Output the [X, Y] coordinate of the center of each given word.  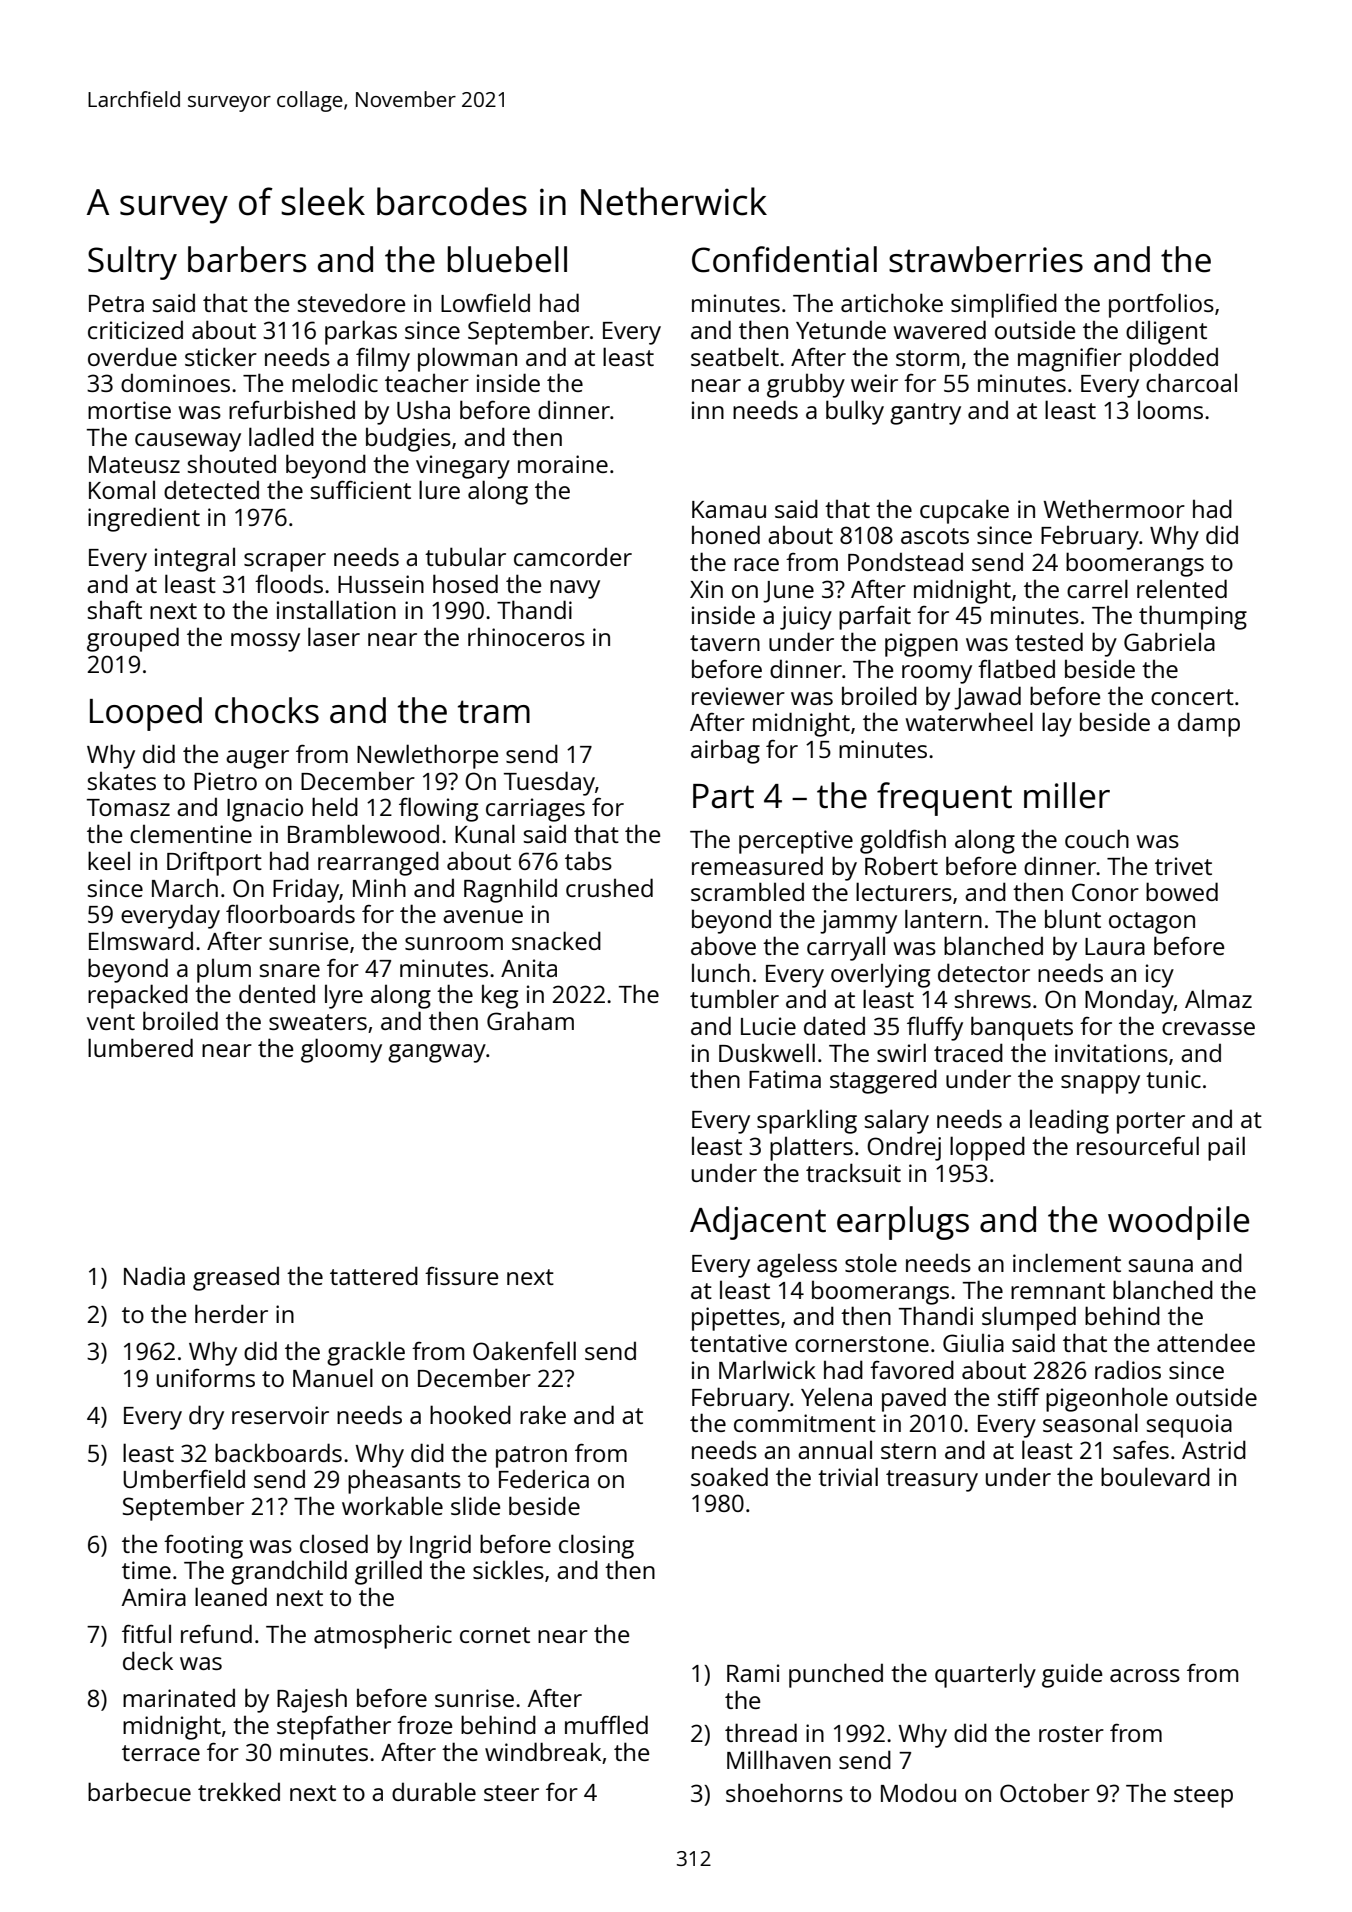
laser [334, 636]
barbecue [139, 1791]
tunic [1173, 1079]
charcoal [1191, 382]
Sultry [132, 263]
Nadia [154, 1275]
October [1045, 1793]
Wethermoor [1114, 508]
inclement [1067, 1262]
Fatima [785, 1079]
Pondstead [905, 561]
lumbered [140, 1047]
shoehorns [784, 1792]
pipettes [736, 1319]
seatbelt [735, 356]
